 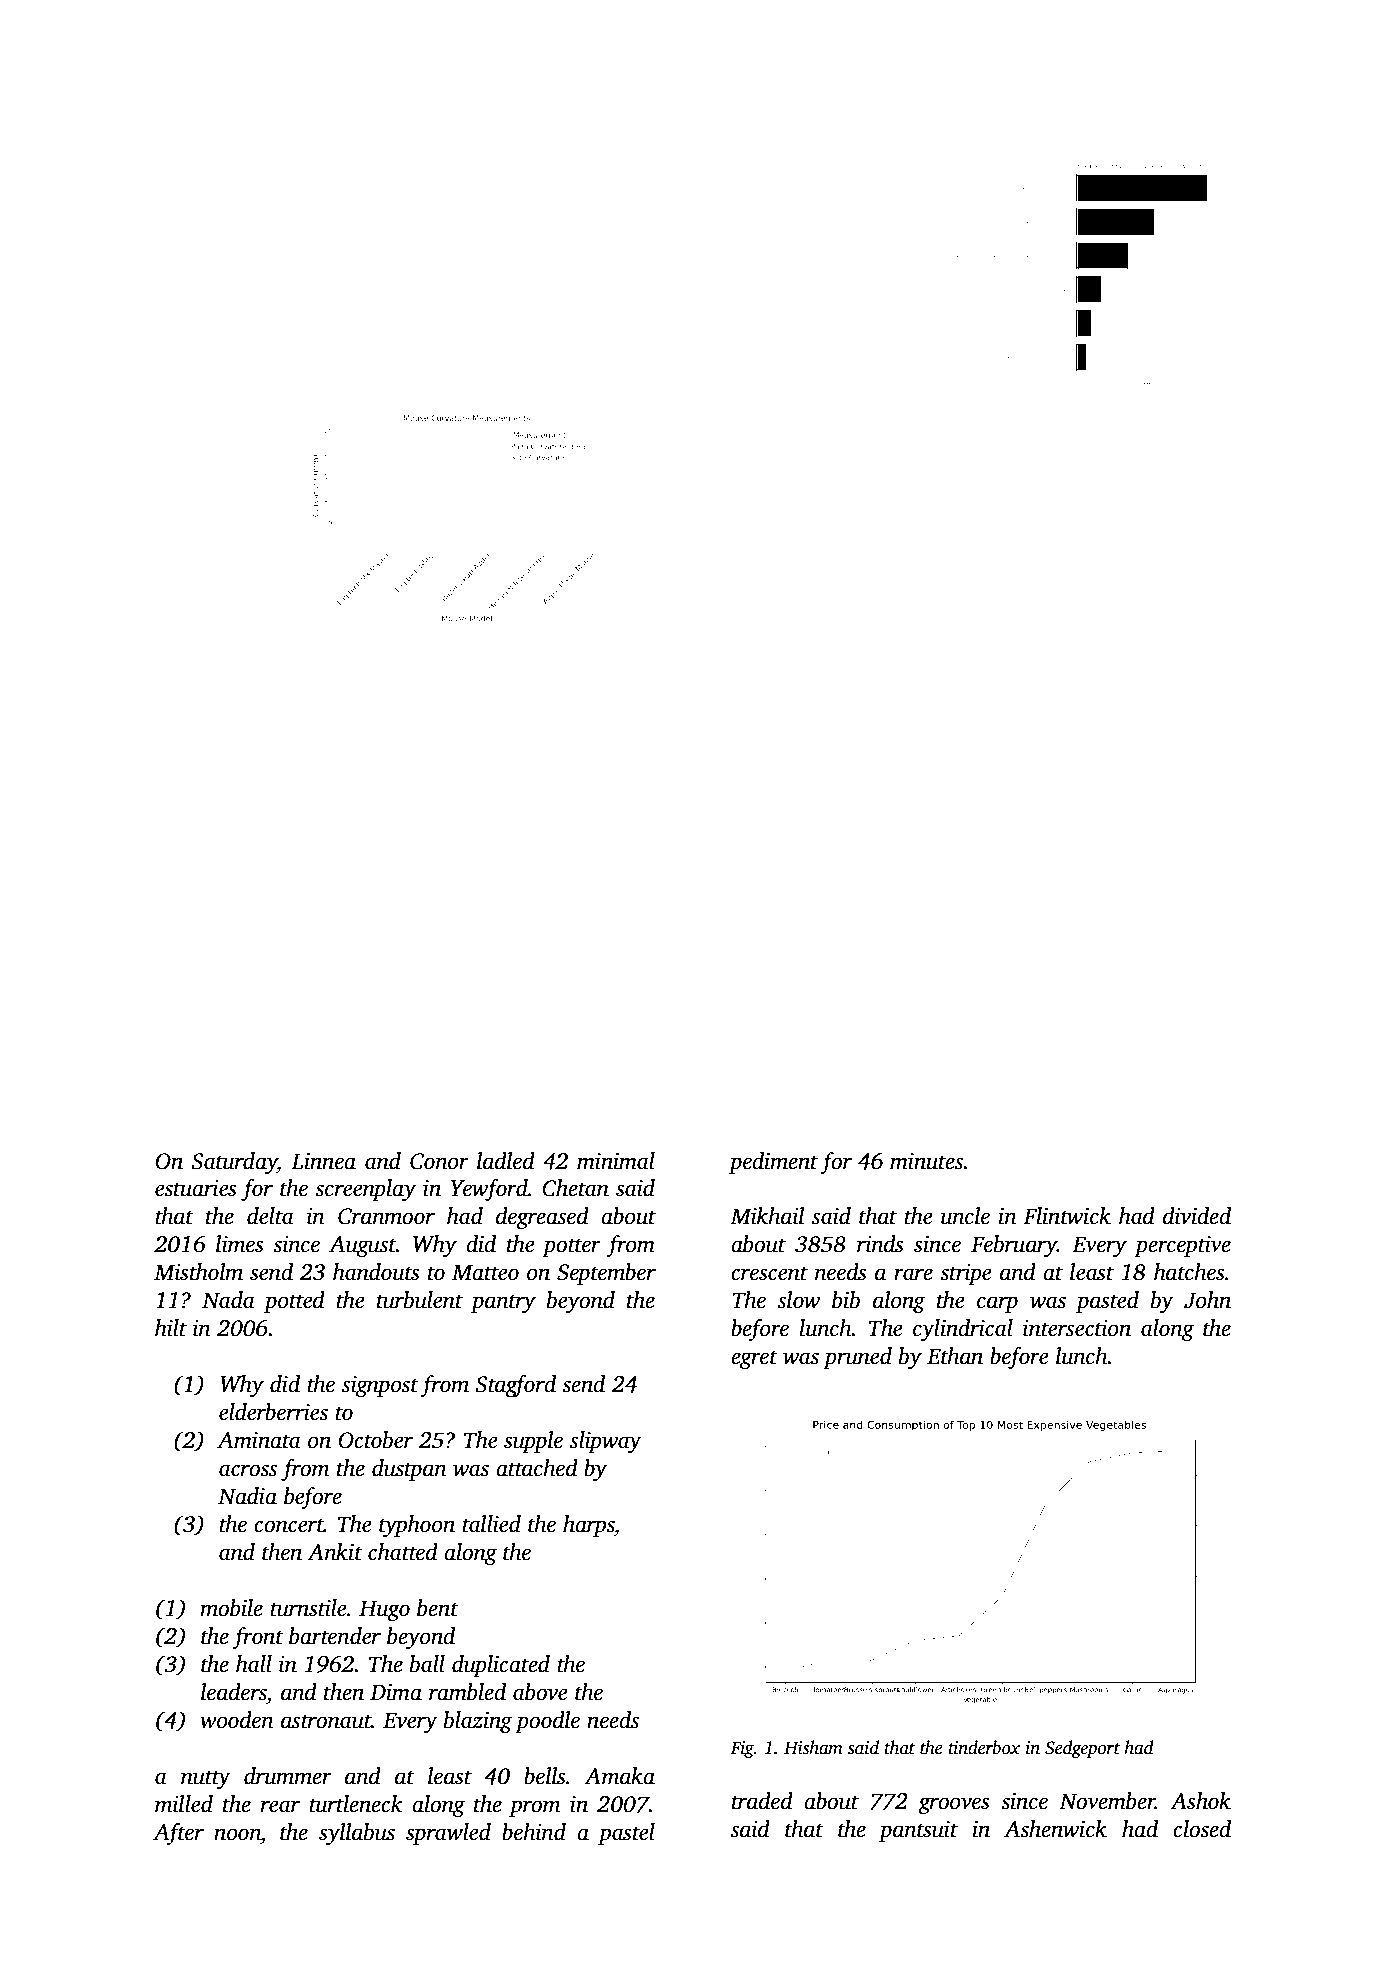 What do you see at coordinates (439, 1161) in the image?
I see `Conor` at bounding box center [439, 1161].
